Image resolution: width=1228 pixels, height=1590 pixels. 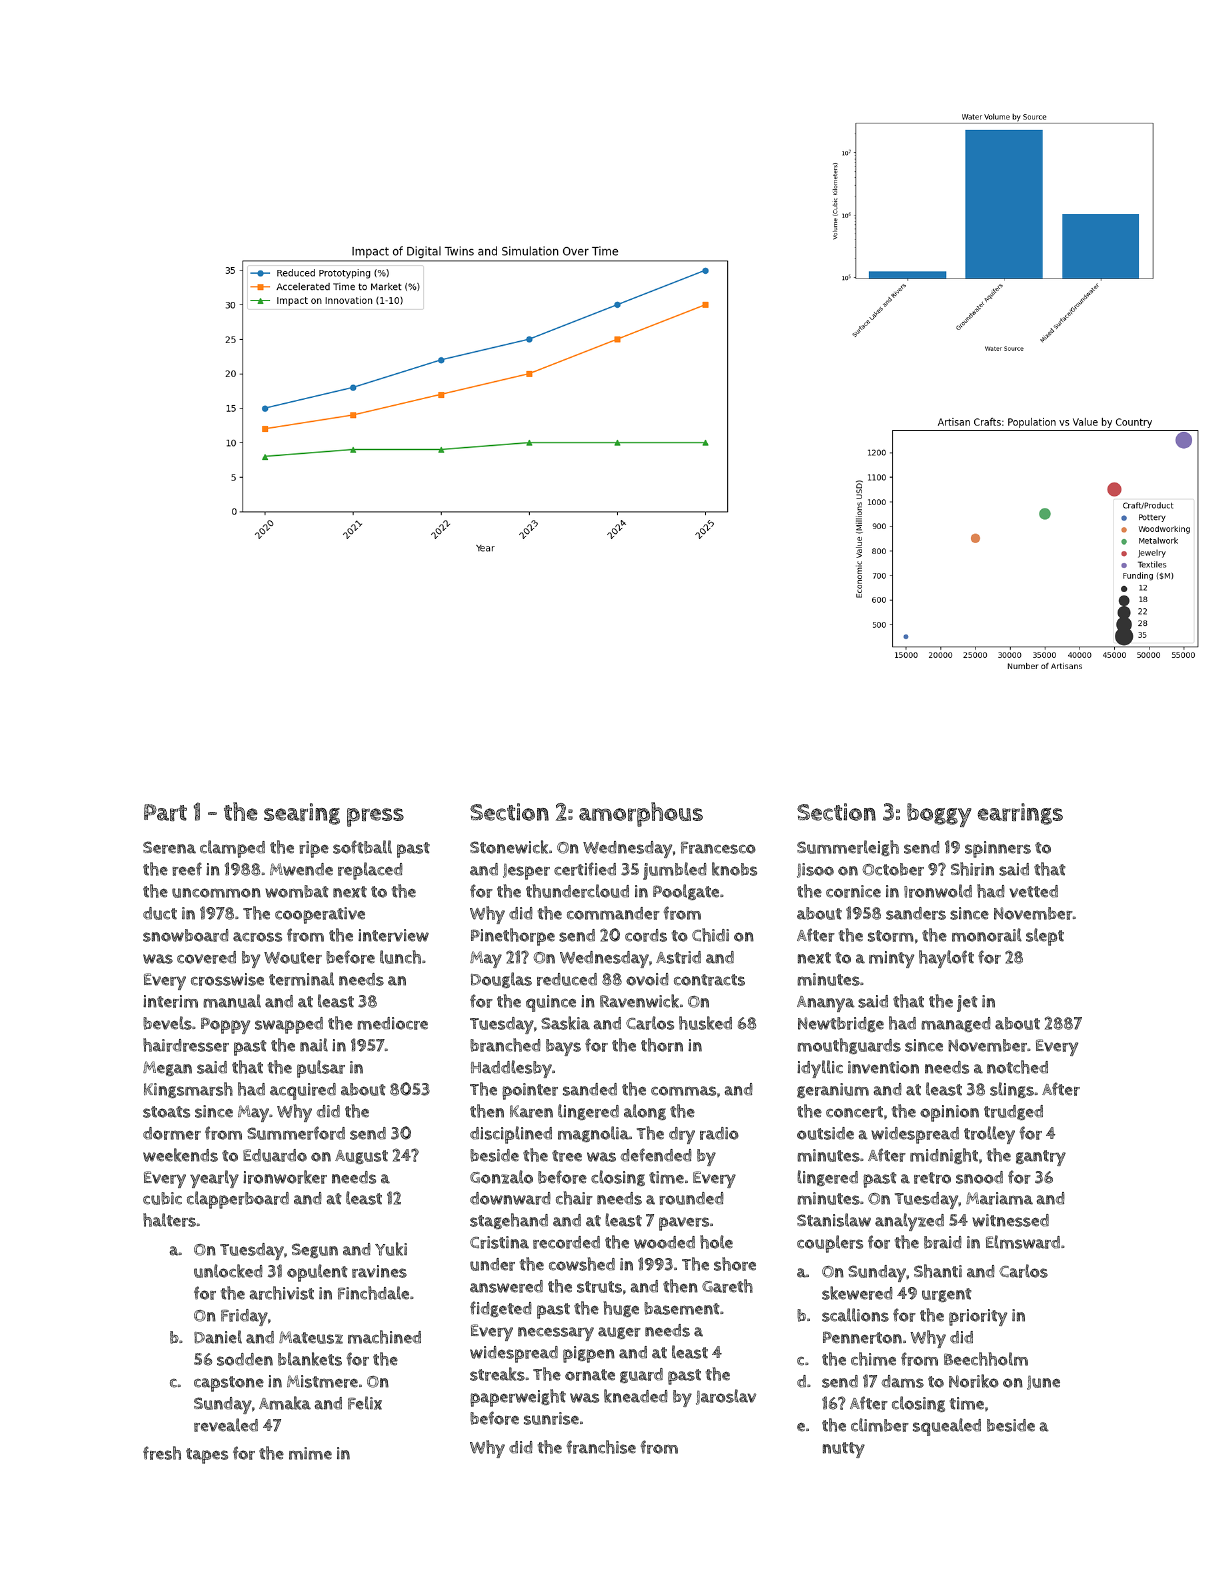 I want to click on Pinethorpe, so click(x=513, y=937).
